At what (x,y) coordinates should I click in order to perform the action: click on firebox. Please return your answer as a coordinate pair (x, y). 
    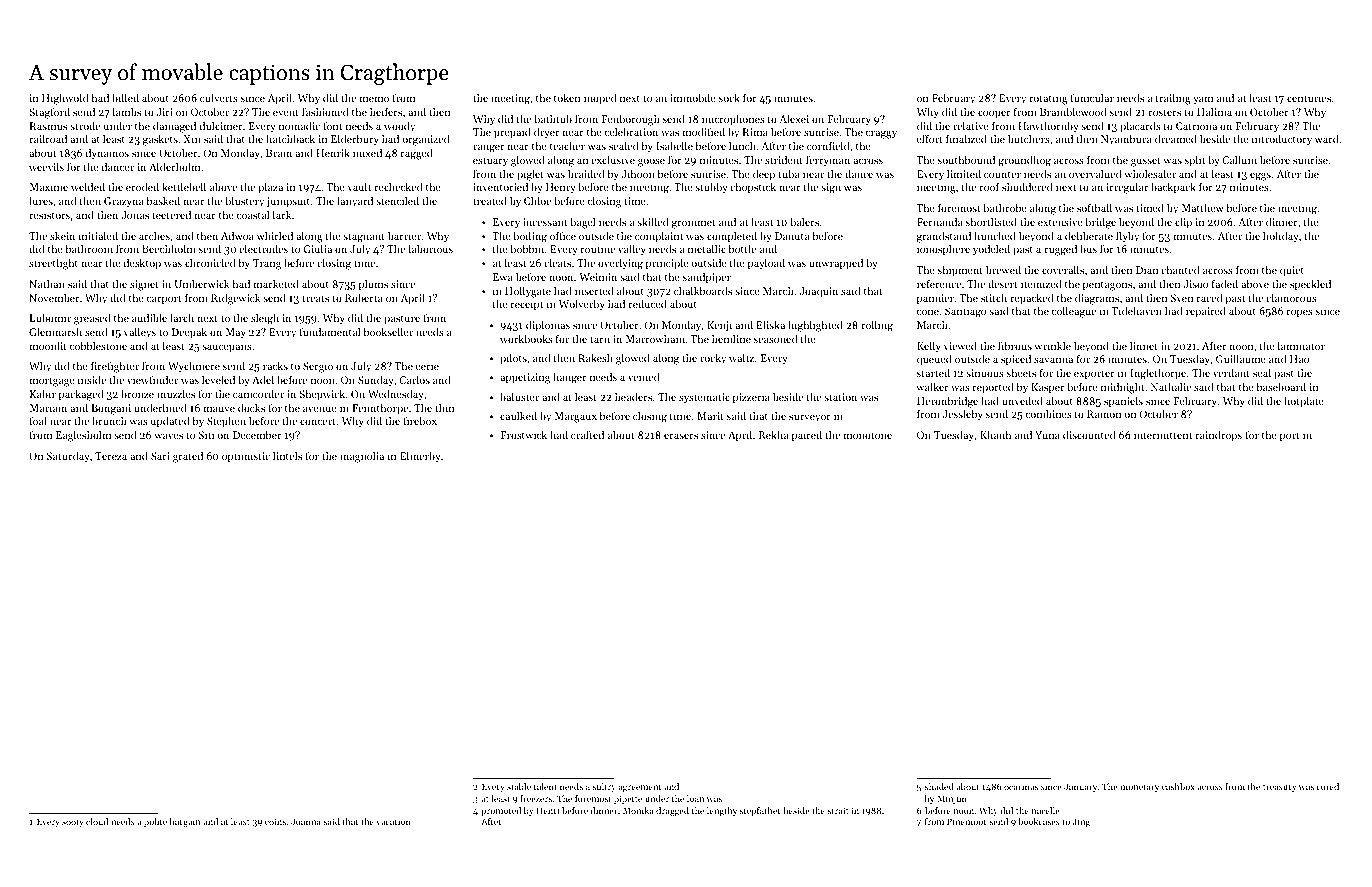
    Looking at the image, I should click on (420, 420).
